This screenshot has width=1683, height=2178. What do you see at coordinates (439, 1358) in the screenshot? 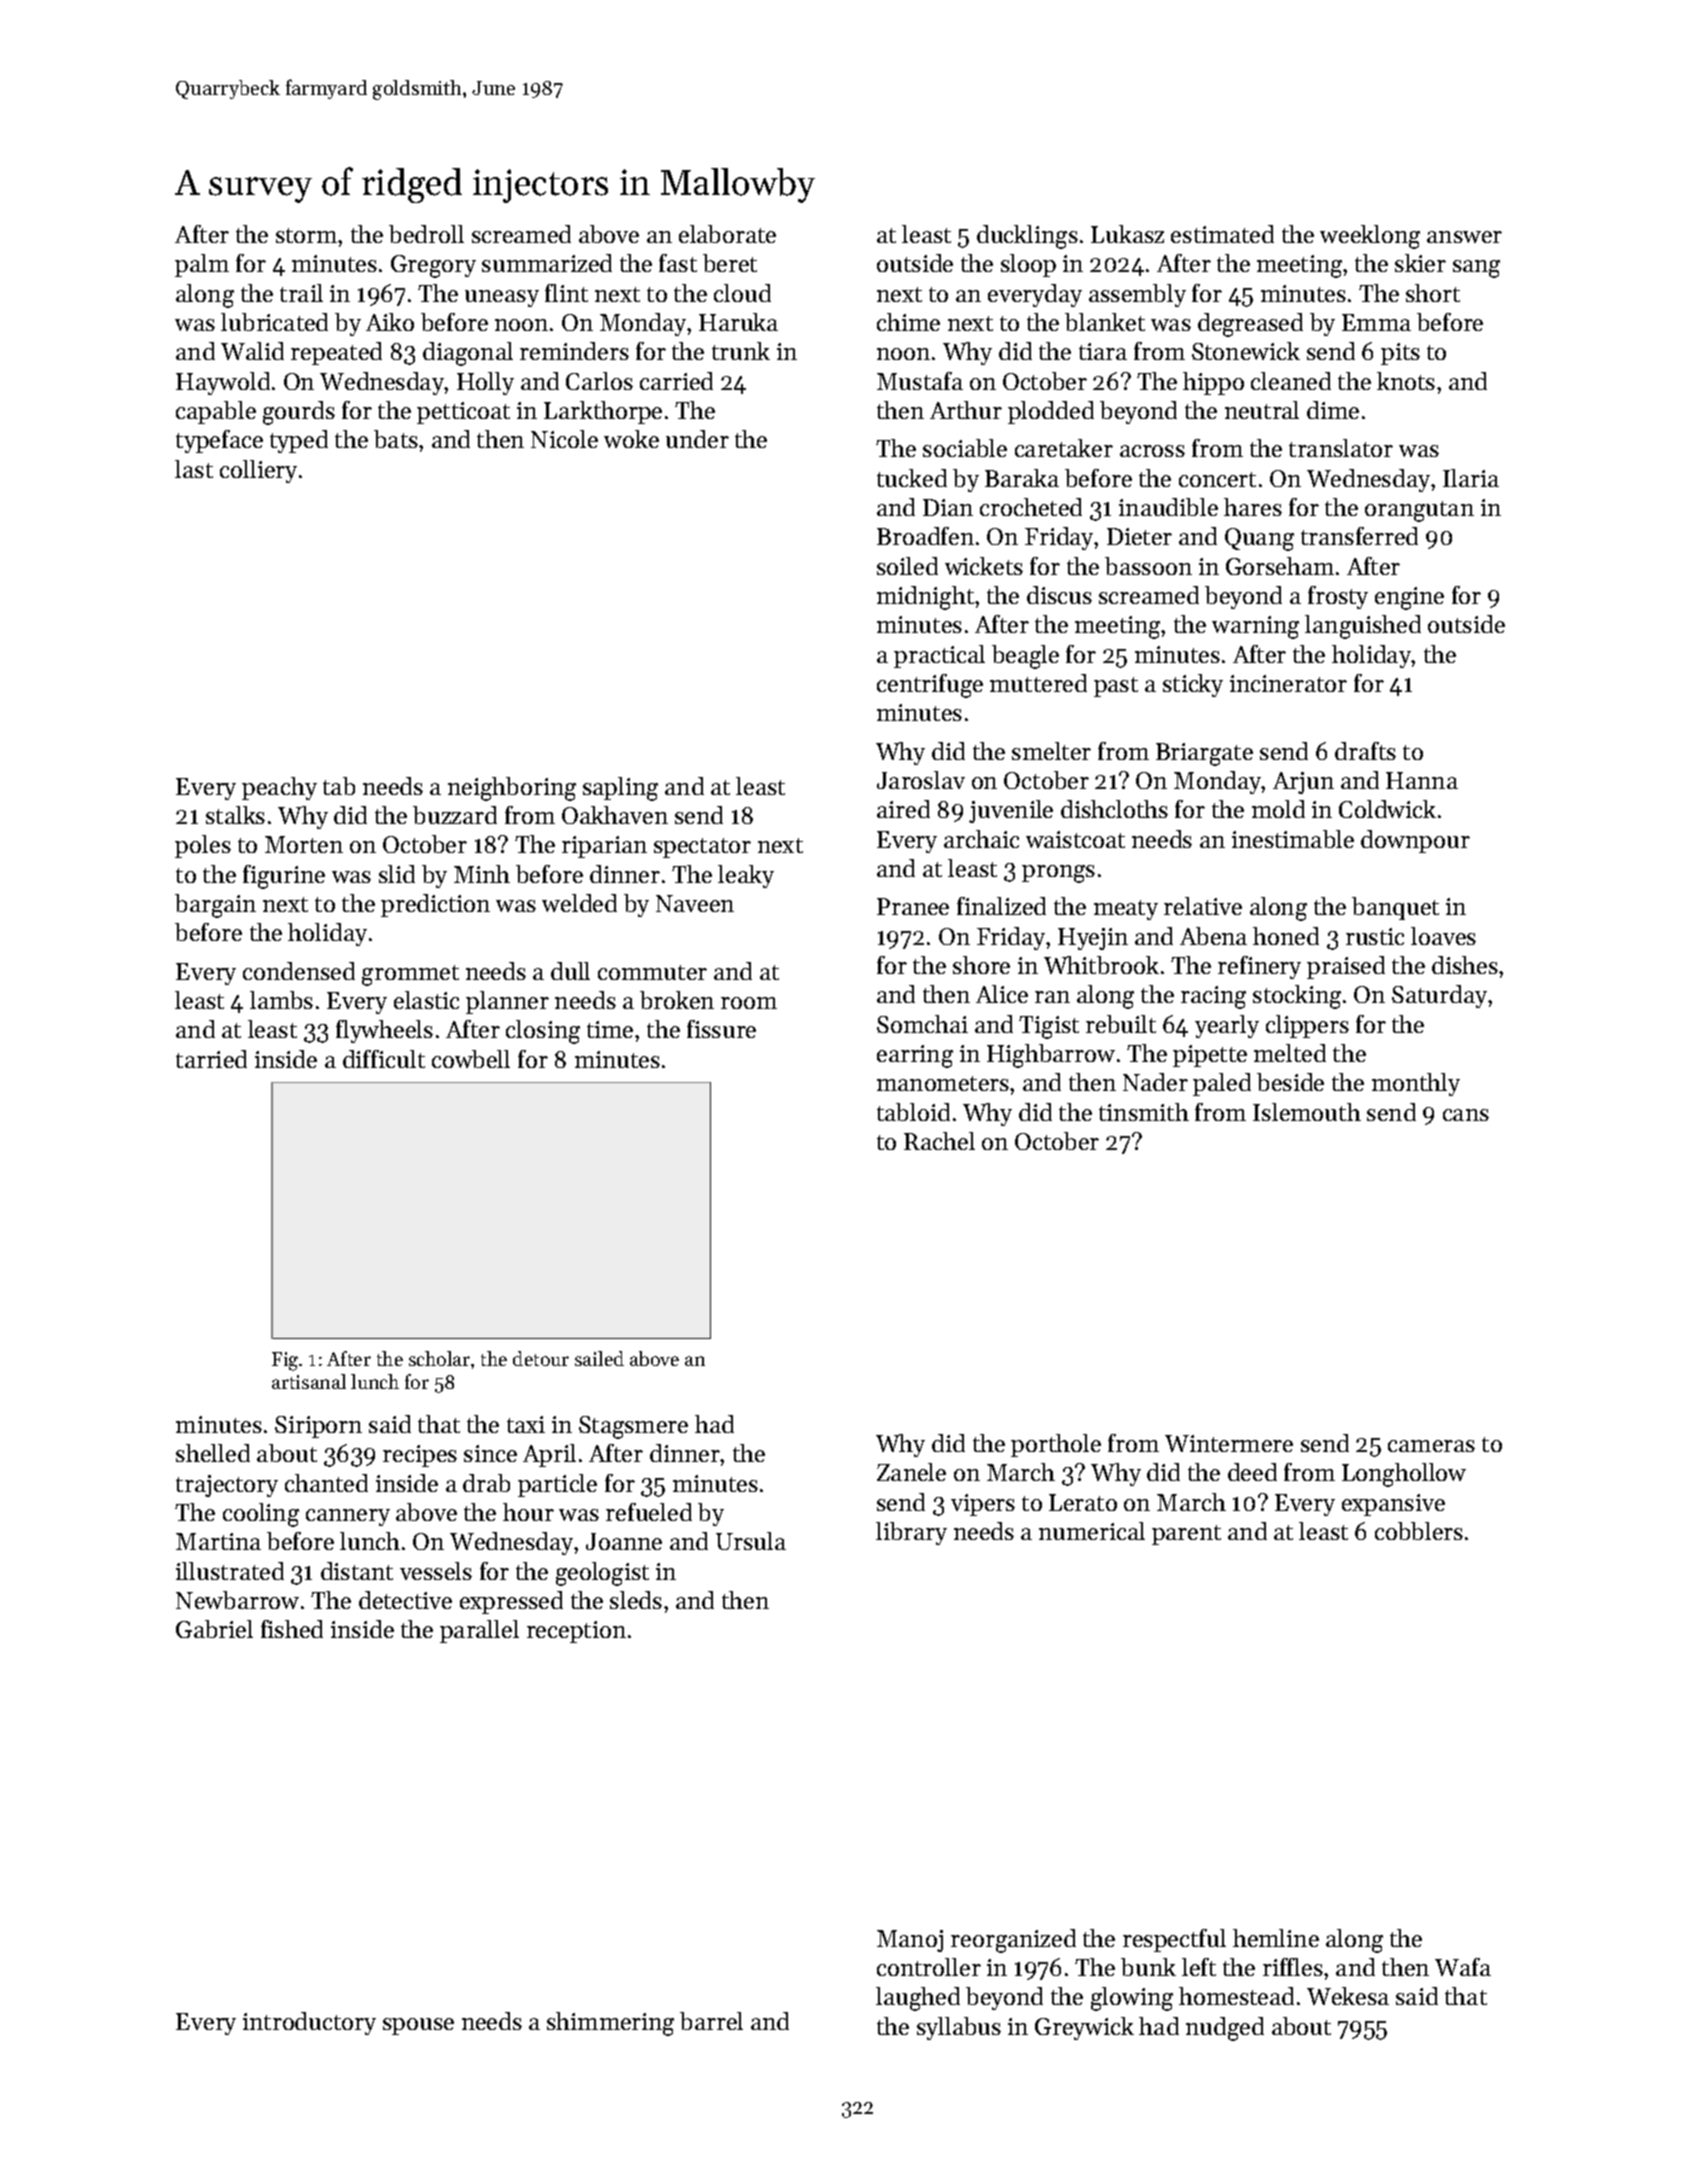
I see `scholar` at bounding box center [439, 1358].
